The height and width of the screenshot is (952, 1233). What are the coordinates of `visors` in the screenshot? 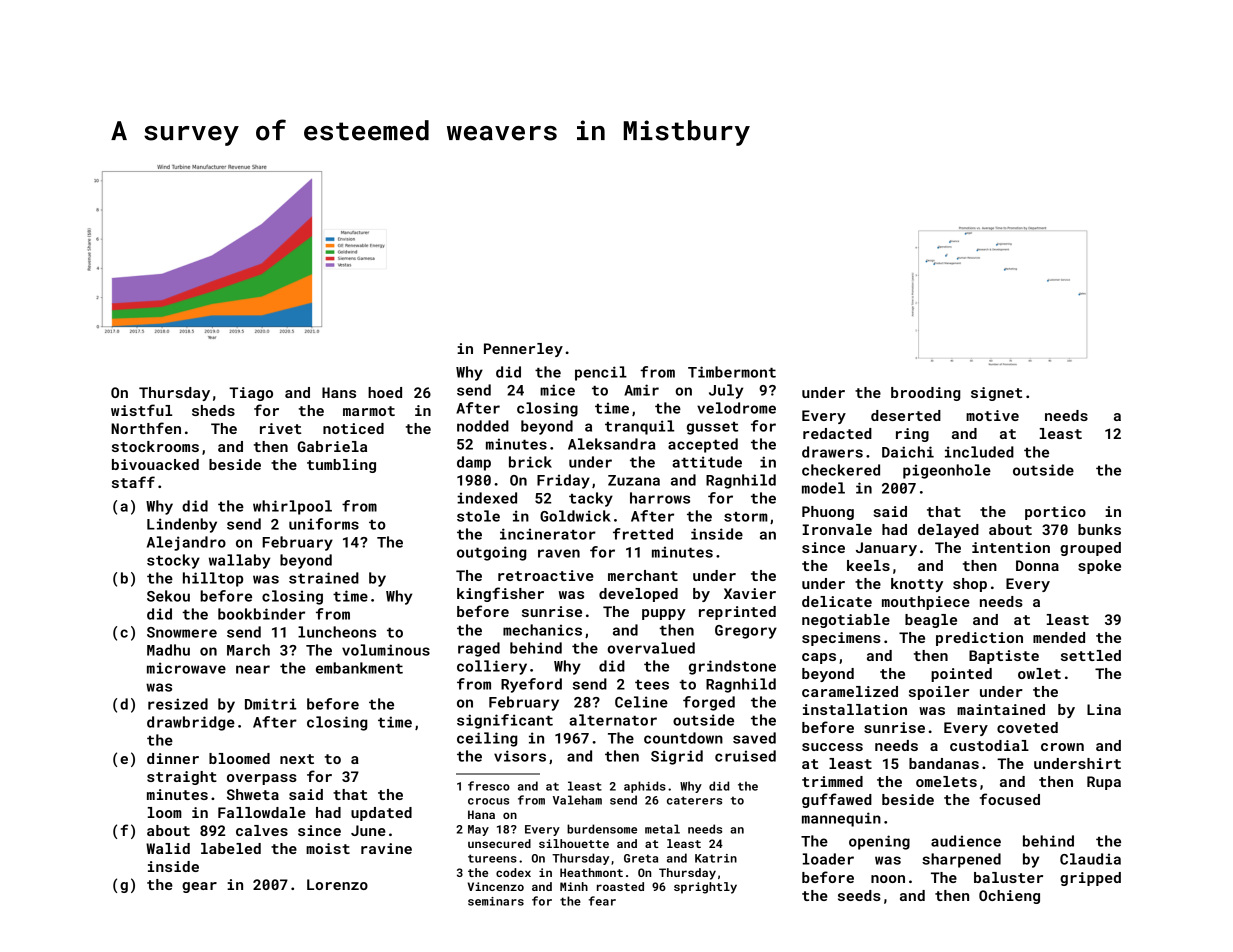 It's located at (520, 756).
